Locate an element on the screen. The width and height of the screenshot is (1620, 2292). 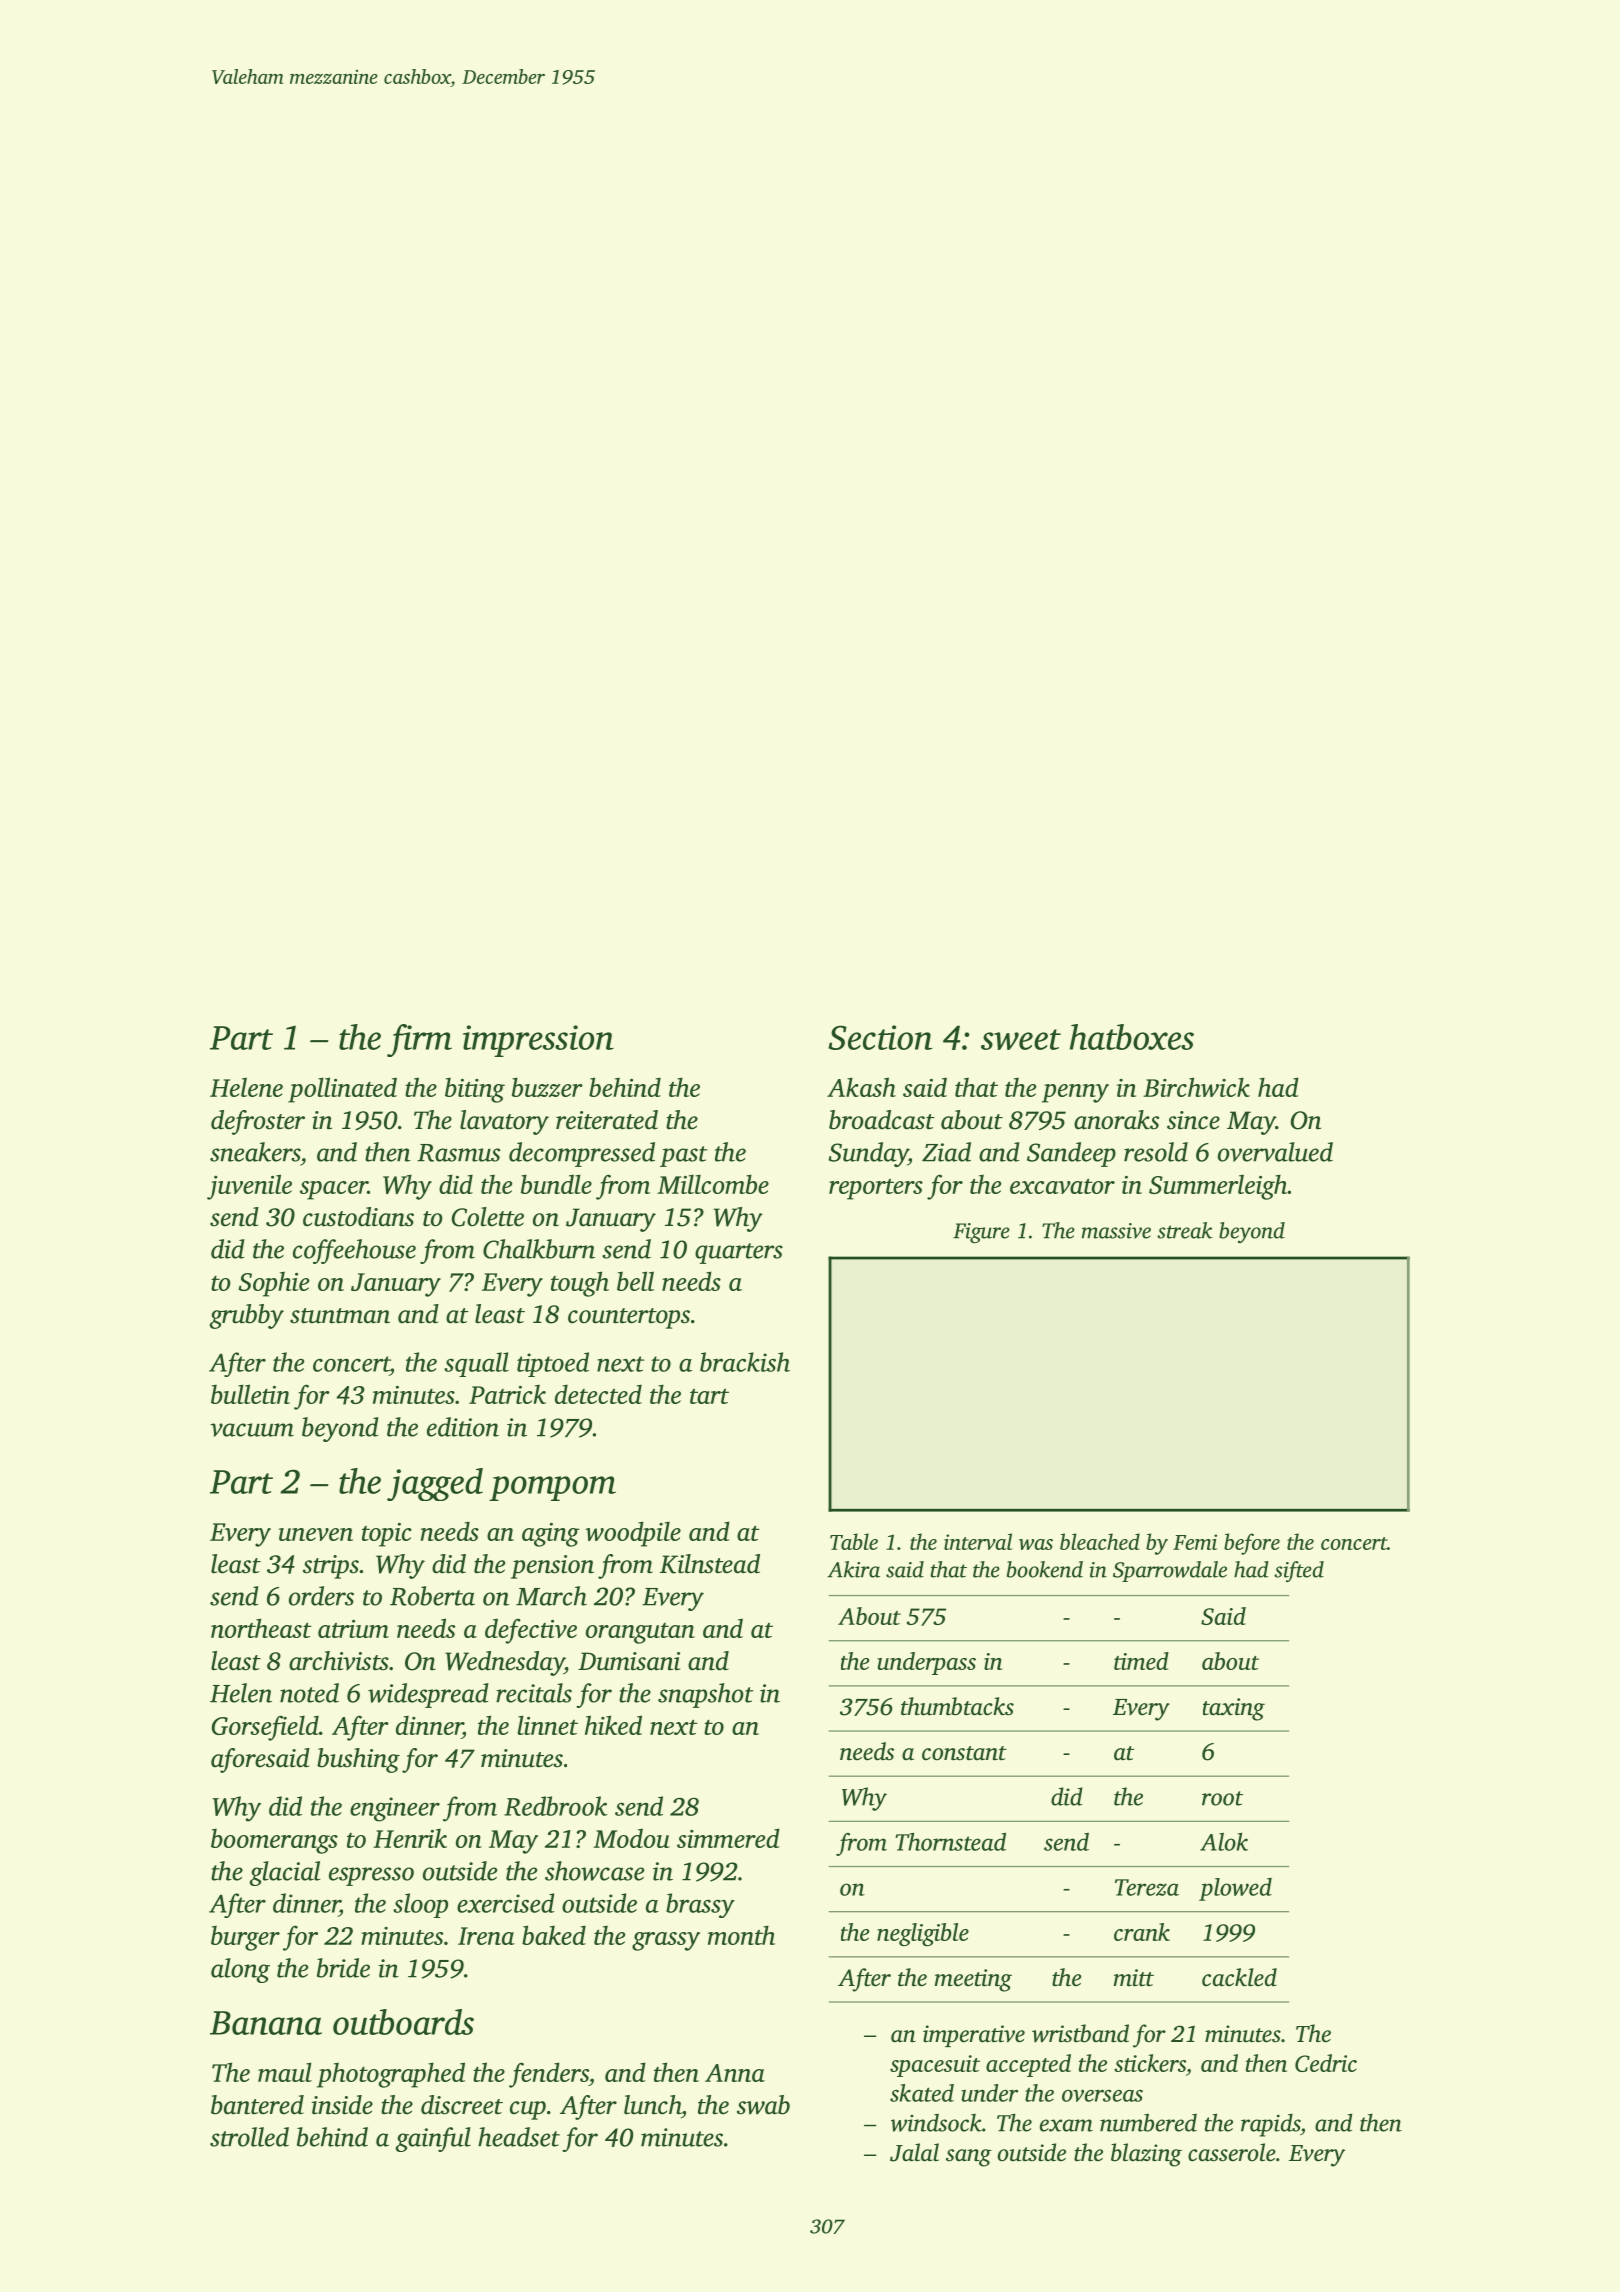
brackish is located at coordinates (745, 1362).
